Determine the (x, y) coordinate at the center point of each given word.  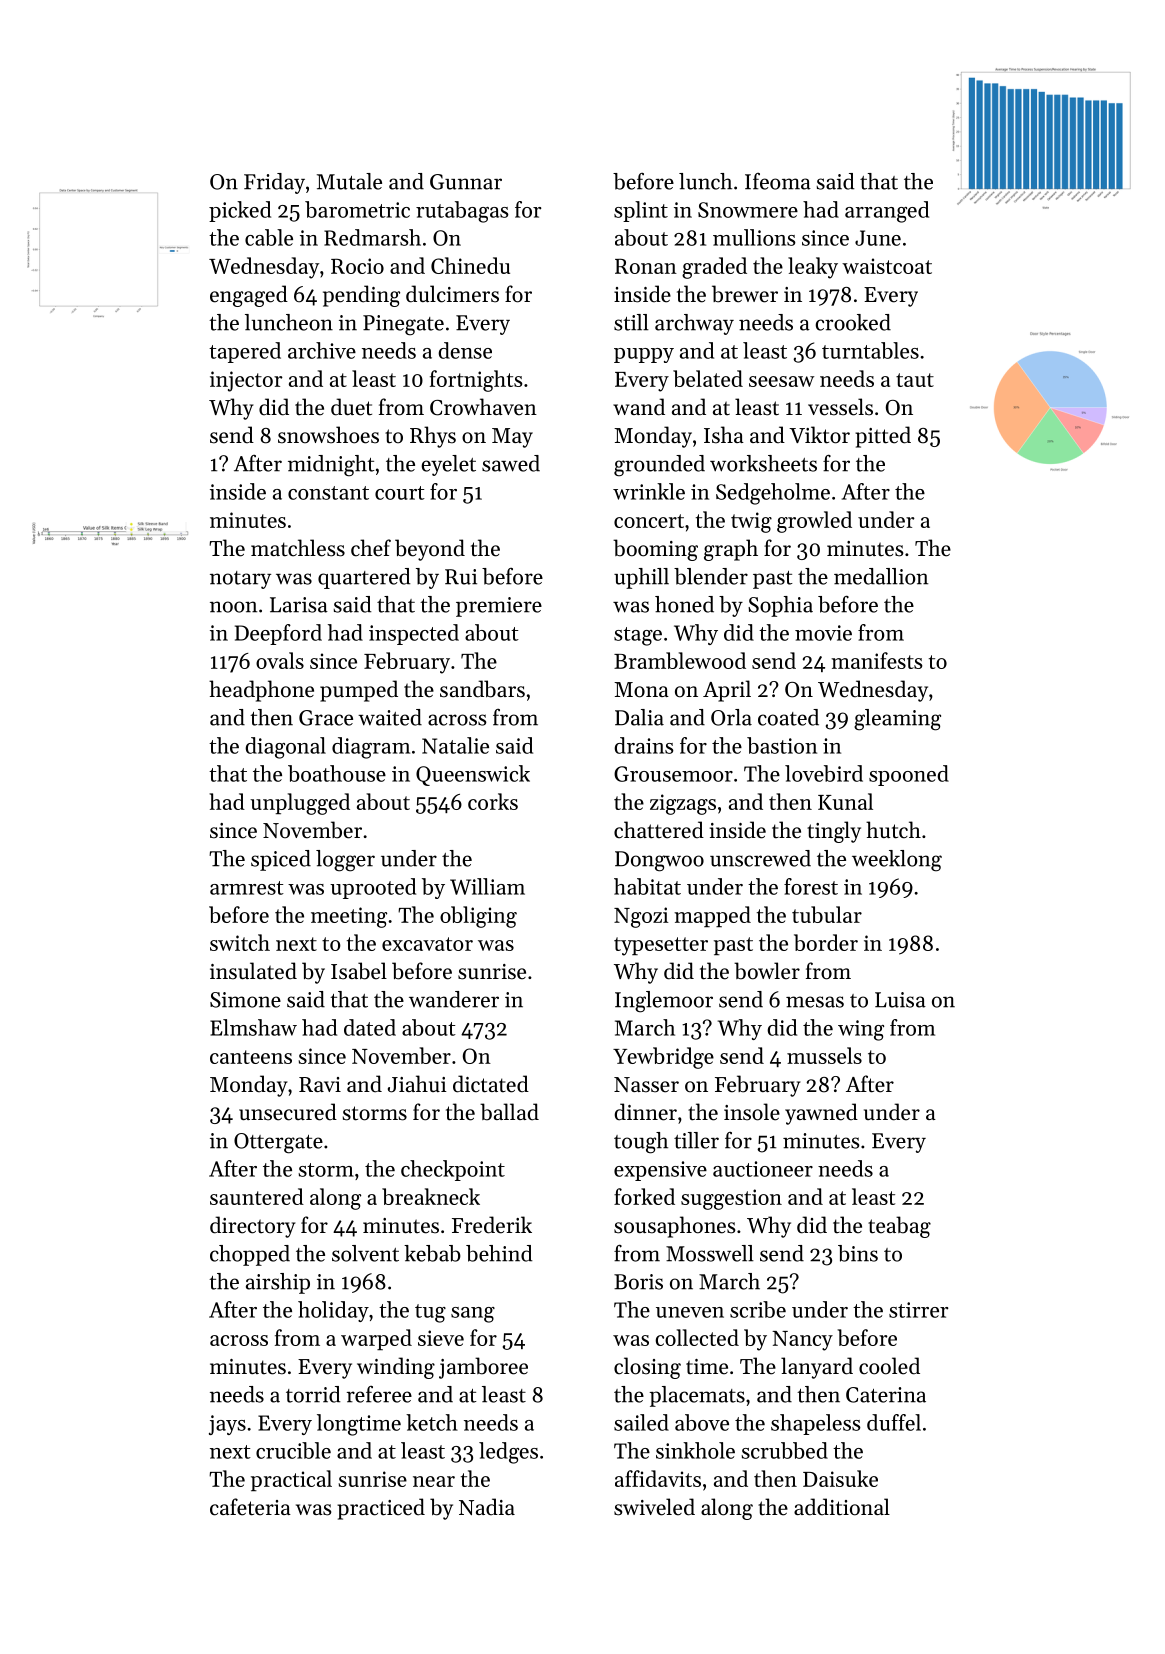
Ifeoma (778, 181)
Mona (641, 690)
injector (246, 381)
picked (240, 211)
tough (641, 1143)
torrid (313, 1394)
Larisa (299, 605)
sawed (511, 463)
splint (641, 211)
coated (788, 717)
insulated (253, 971)
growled (814, 522)
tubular (827, 914)
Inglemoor (664, 1002)
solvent (365, 1253)
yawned (821, 1114)
